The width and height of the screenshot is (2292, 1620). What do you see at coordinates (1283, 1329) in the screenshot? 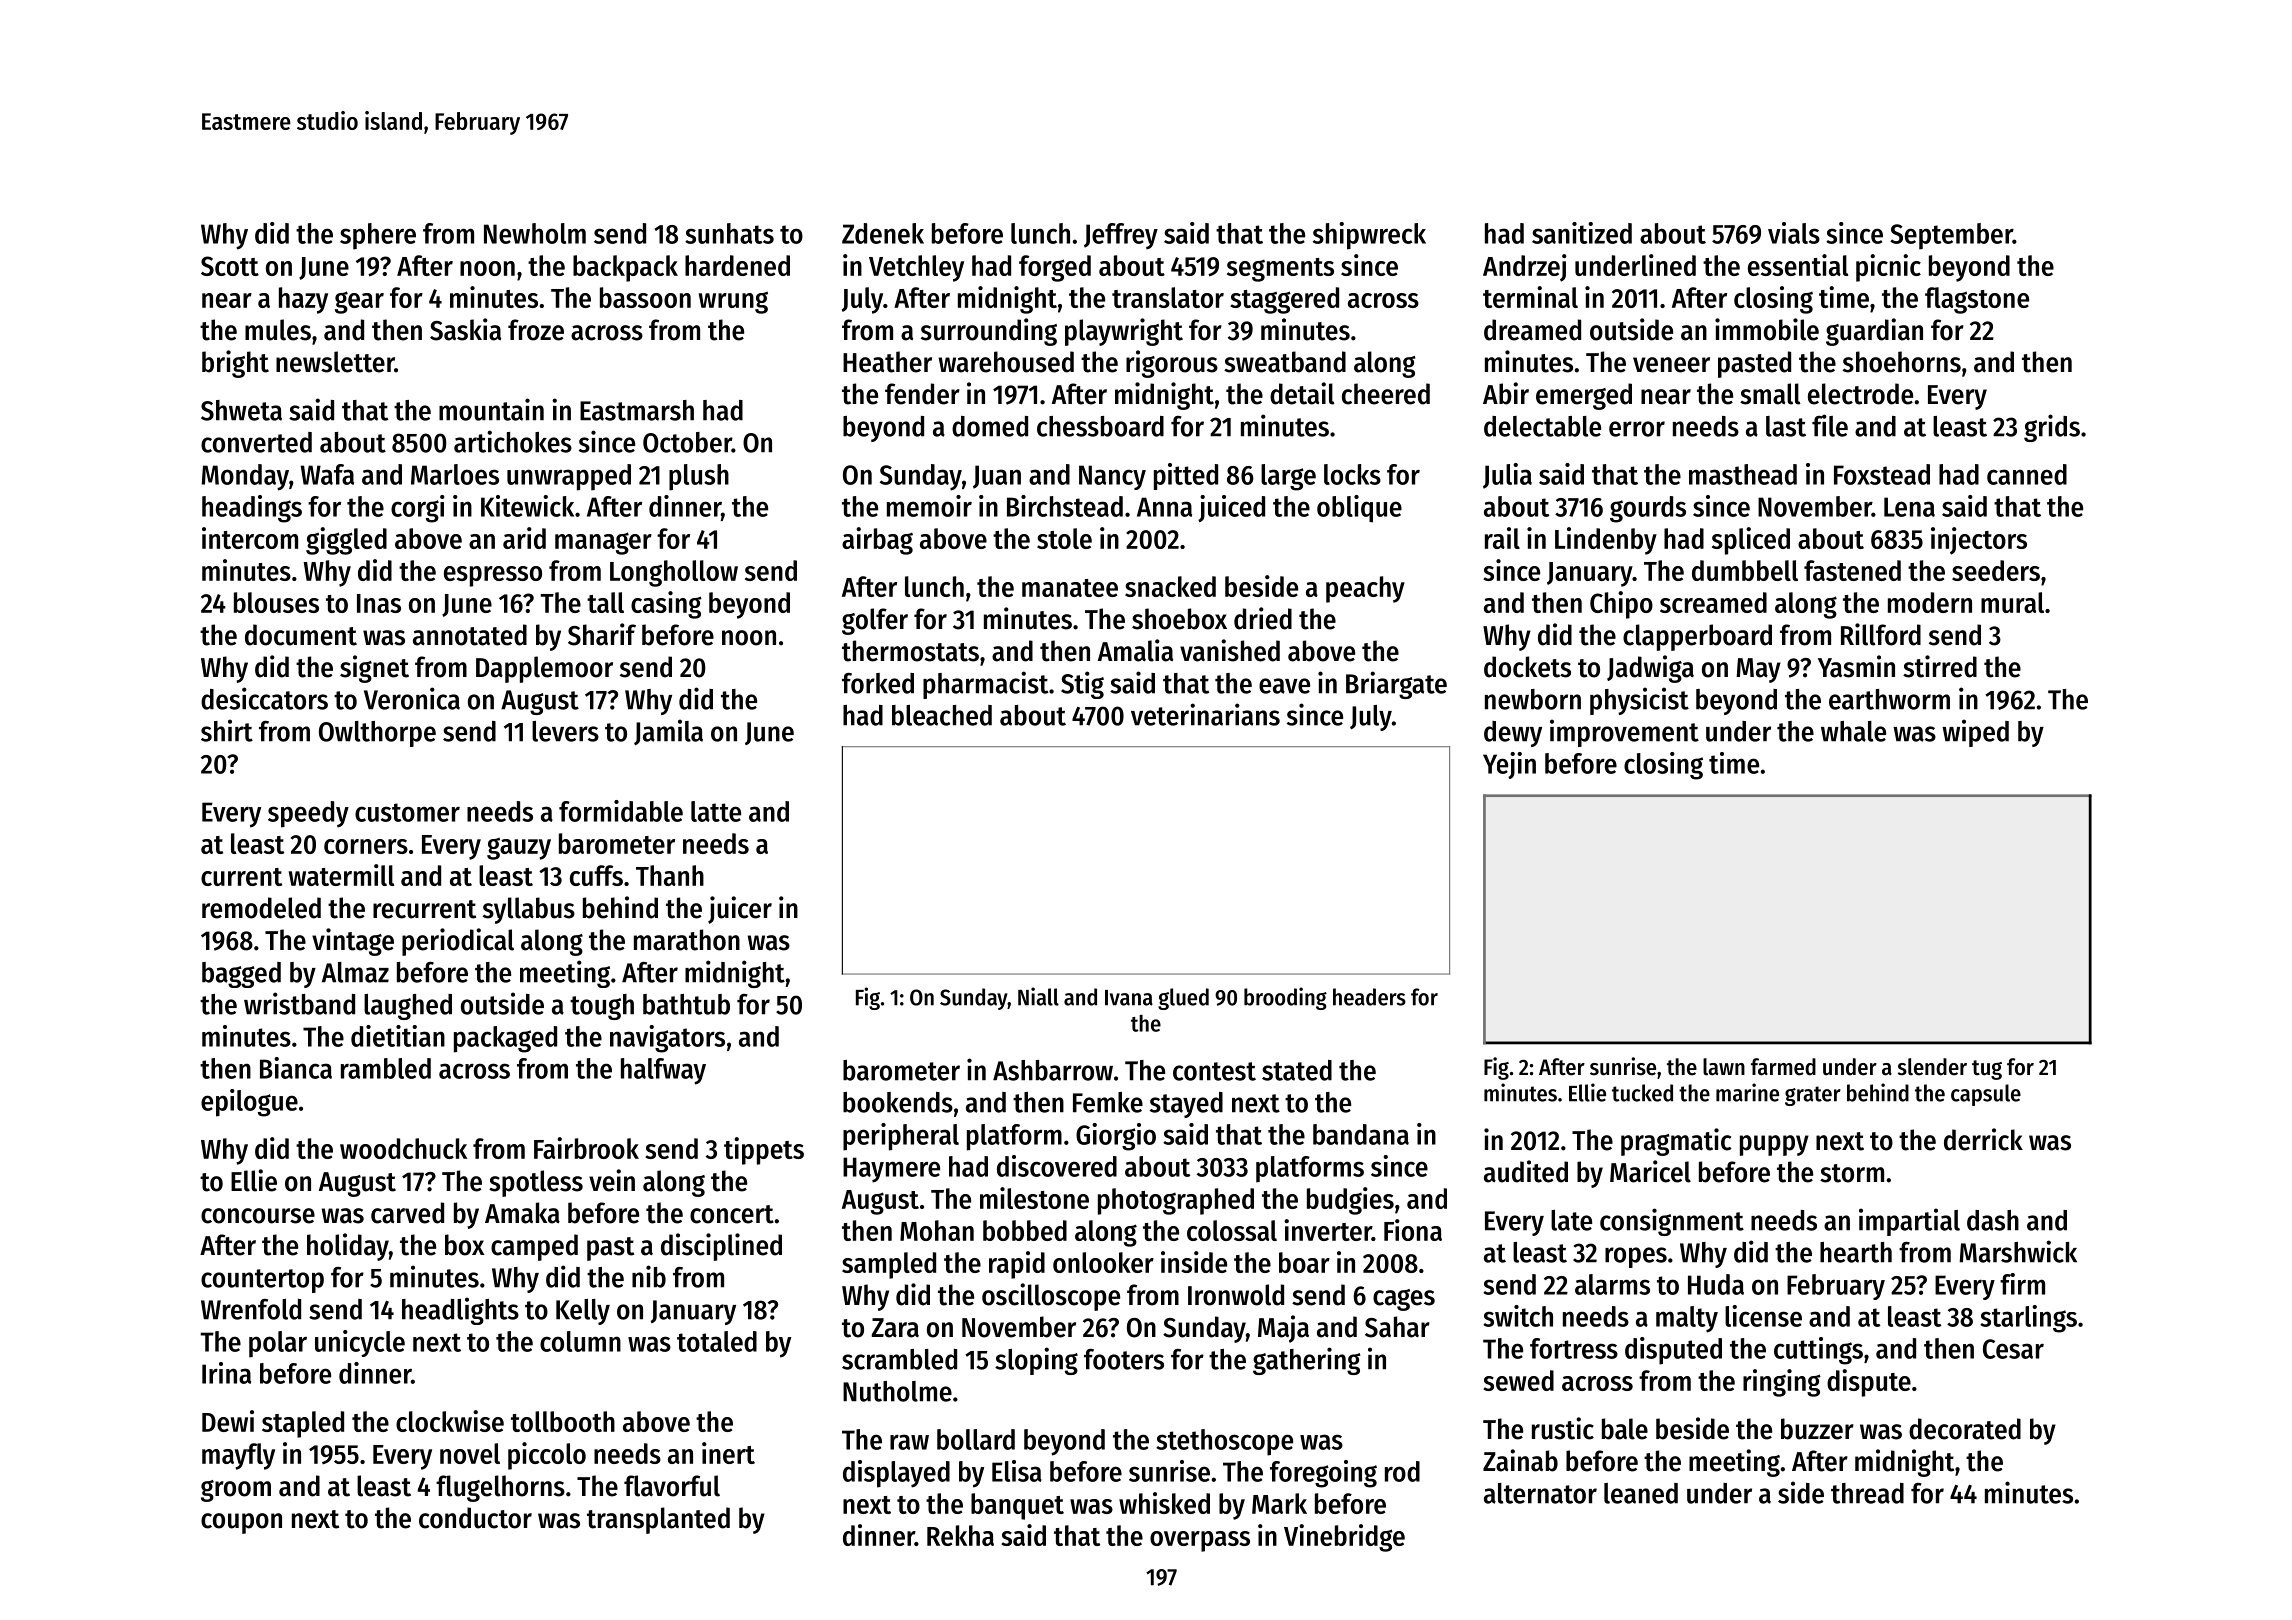
I see `Maja` at bounding box center [1283, 1329].
